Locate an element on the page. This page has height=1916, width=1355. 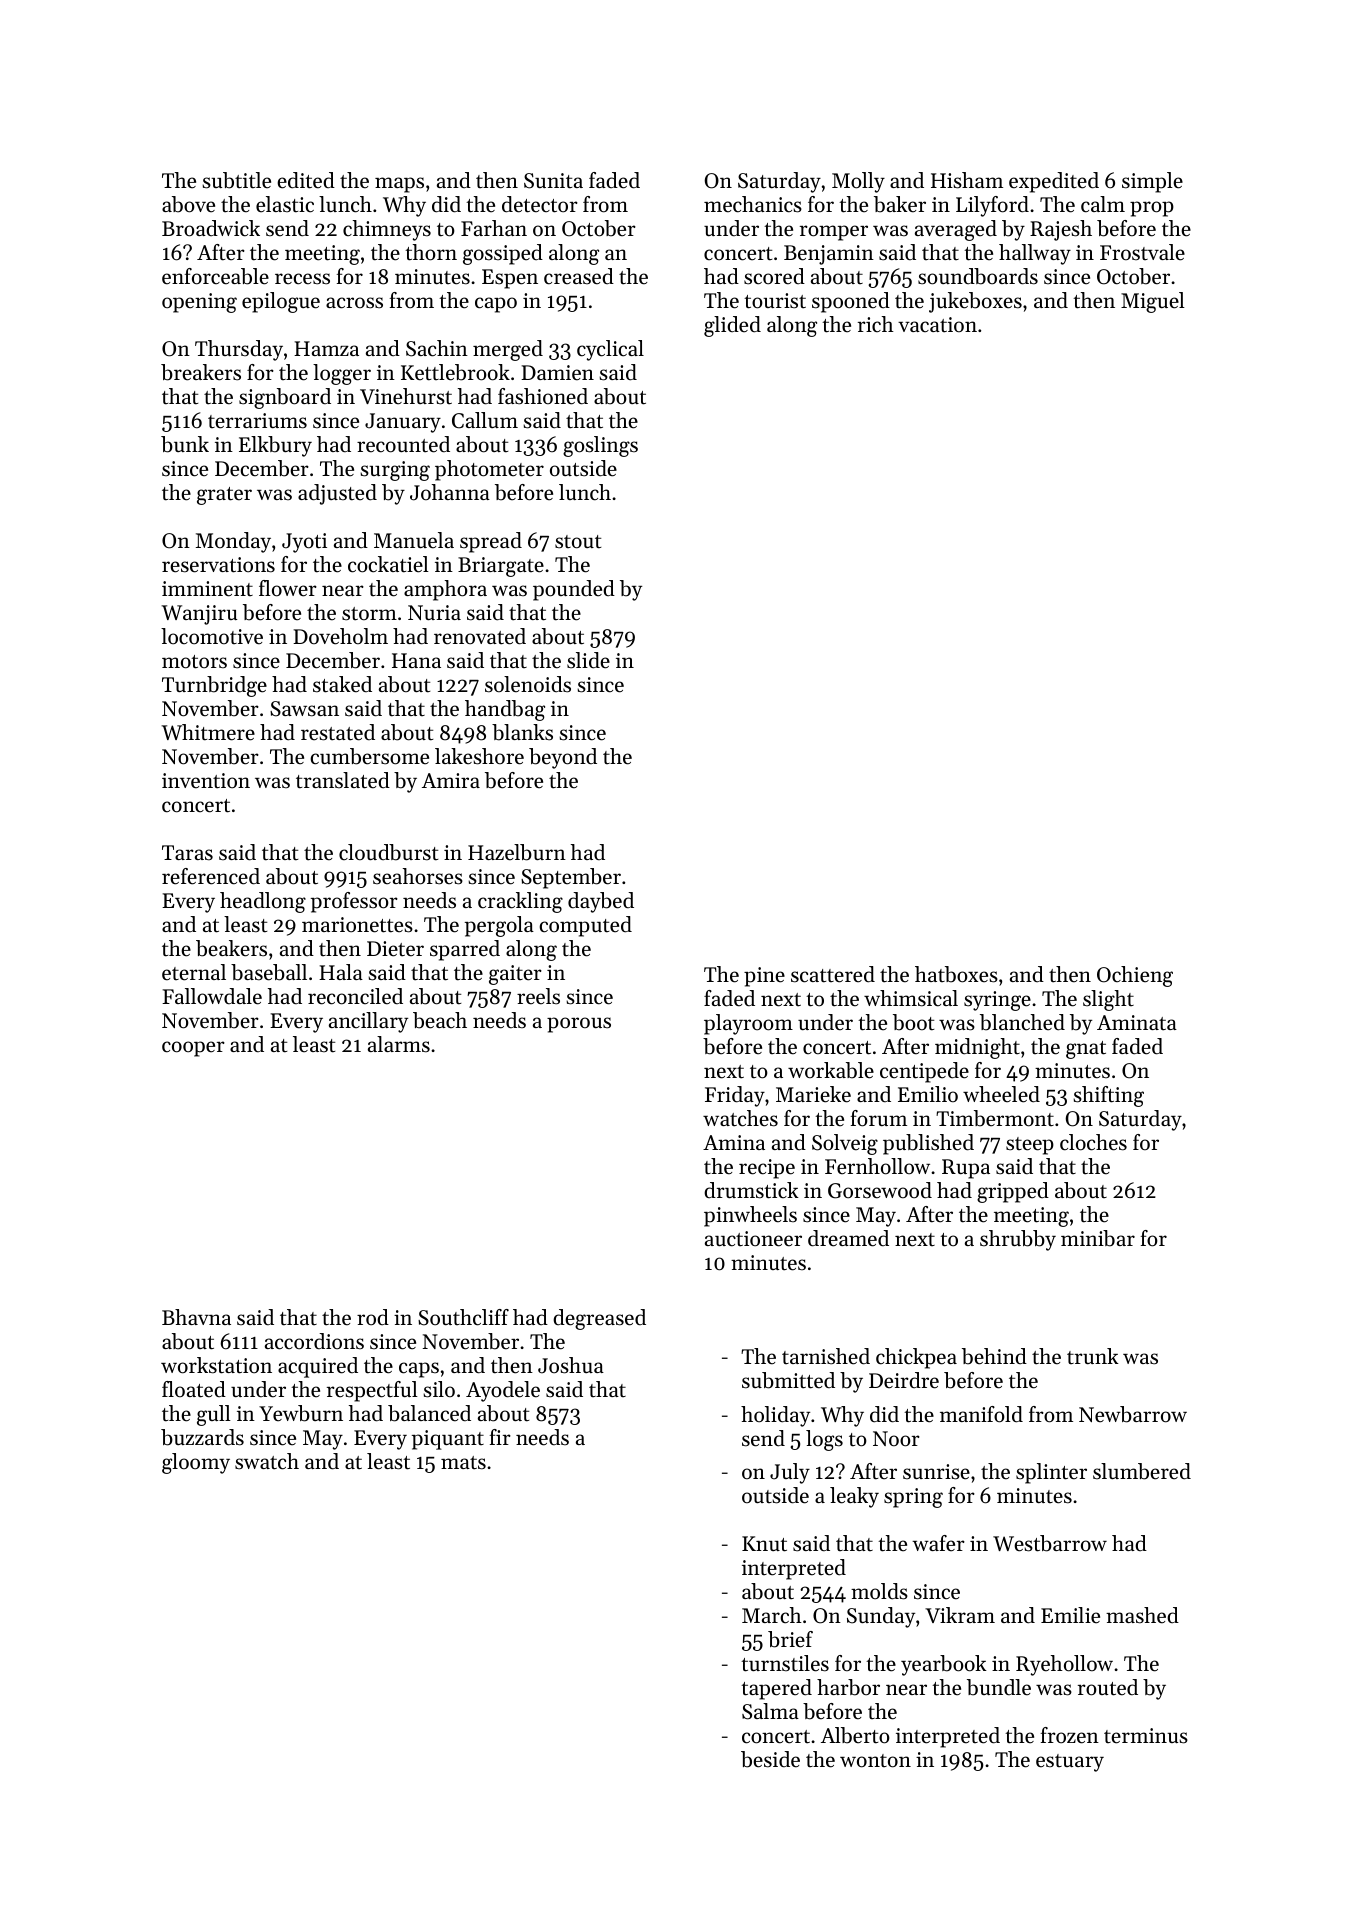
subtitle is located at coordinates (236, 180).
